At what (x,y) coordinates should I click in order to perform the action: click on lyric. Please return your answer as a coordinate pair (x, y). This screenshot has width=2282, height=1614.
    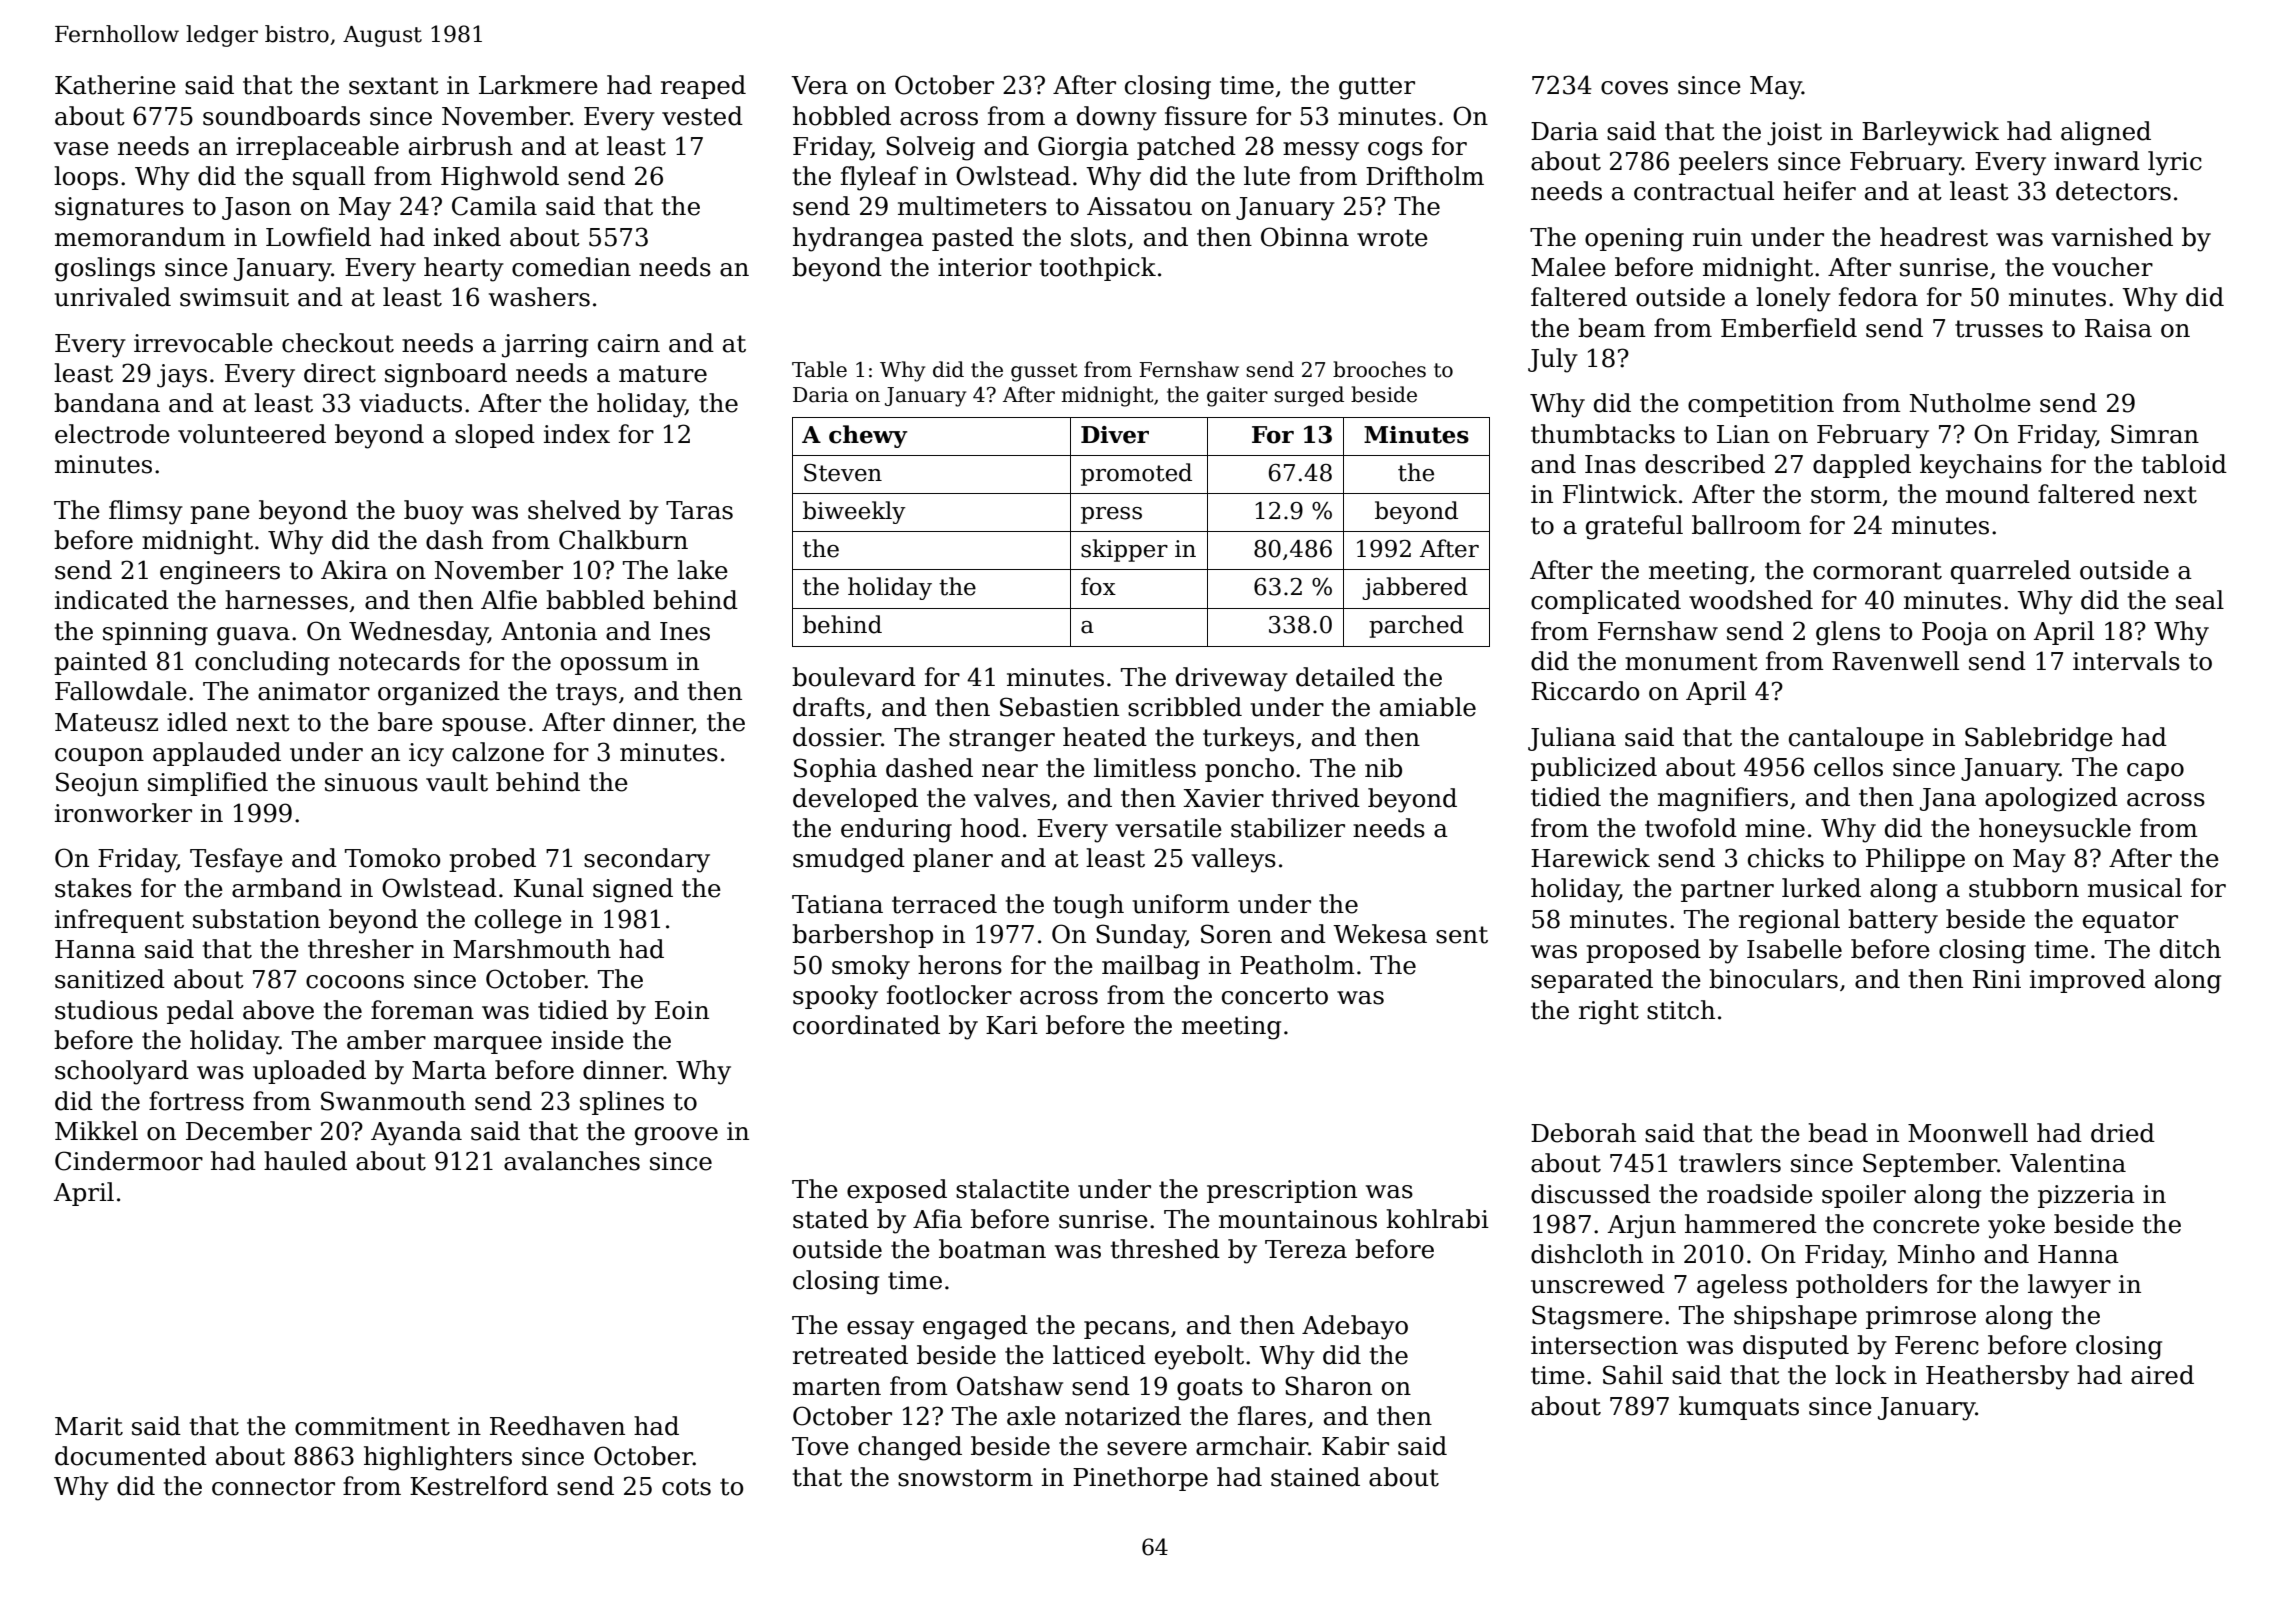
    Looking at the image, I should click on (2175, 163).
